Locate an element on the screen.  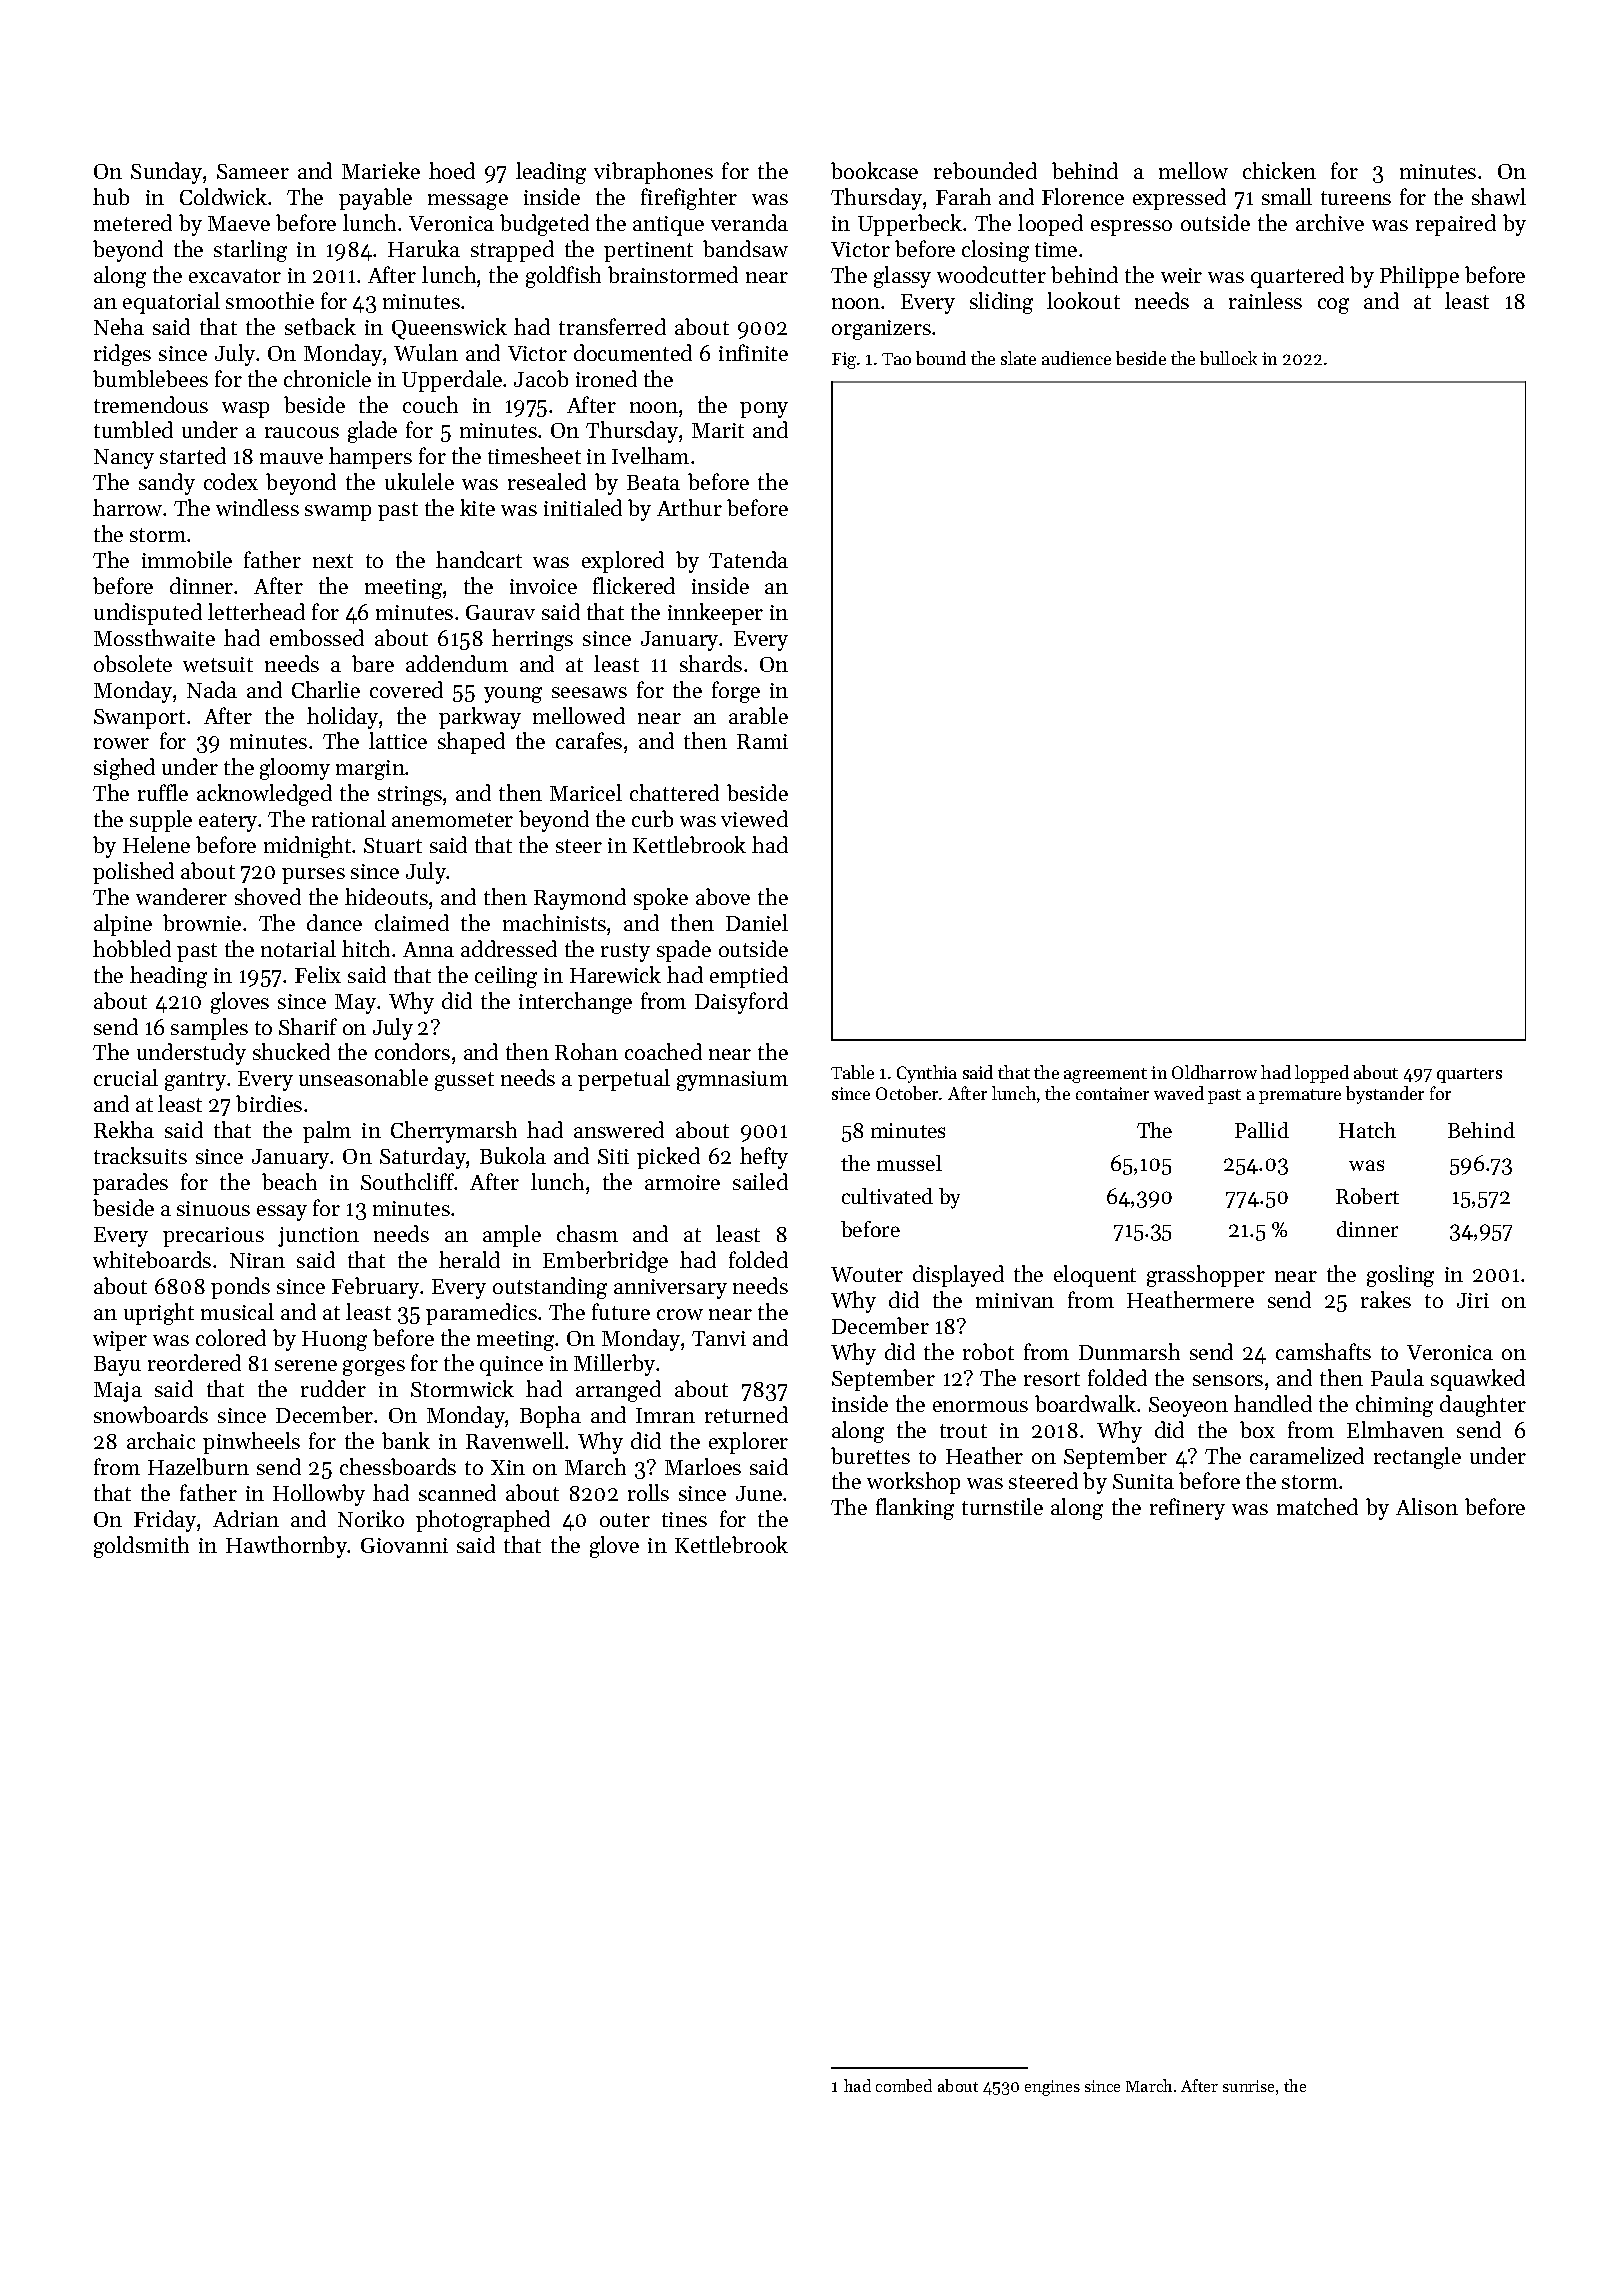
wasp is located at coordinates (245, 410).
